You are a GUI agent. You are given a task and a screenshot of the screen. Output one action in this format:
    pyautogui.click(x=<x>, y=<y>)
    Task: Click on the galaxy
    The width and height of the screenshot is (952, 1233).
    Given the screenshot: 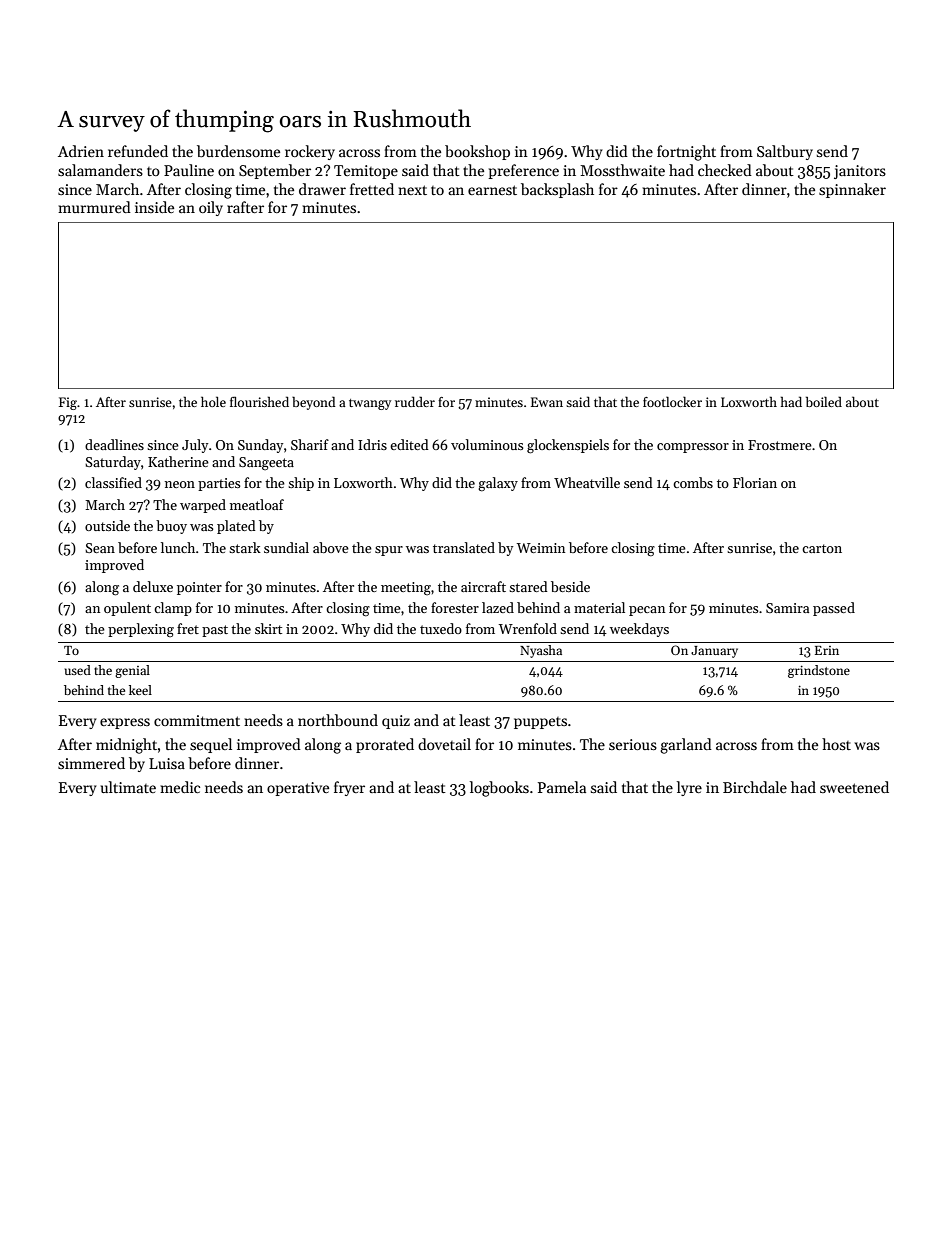 What is the action you would take?
    pyautogui.click(x=498, y=484)
